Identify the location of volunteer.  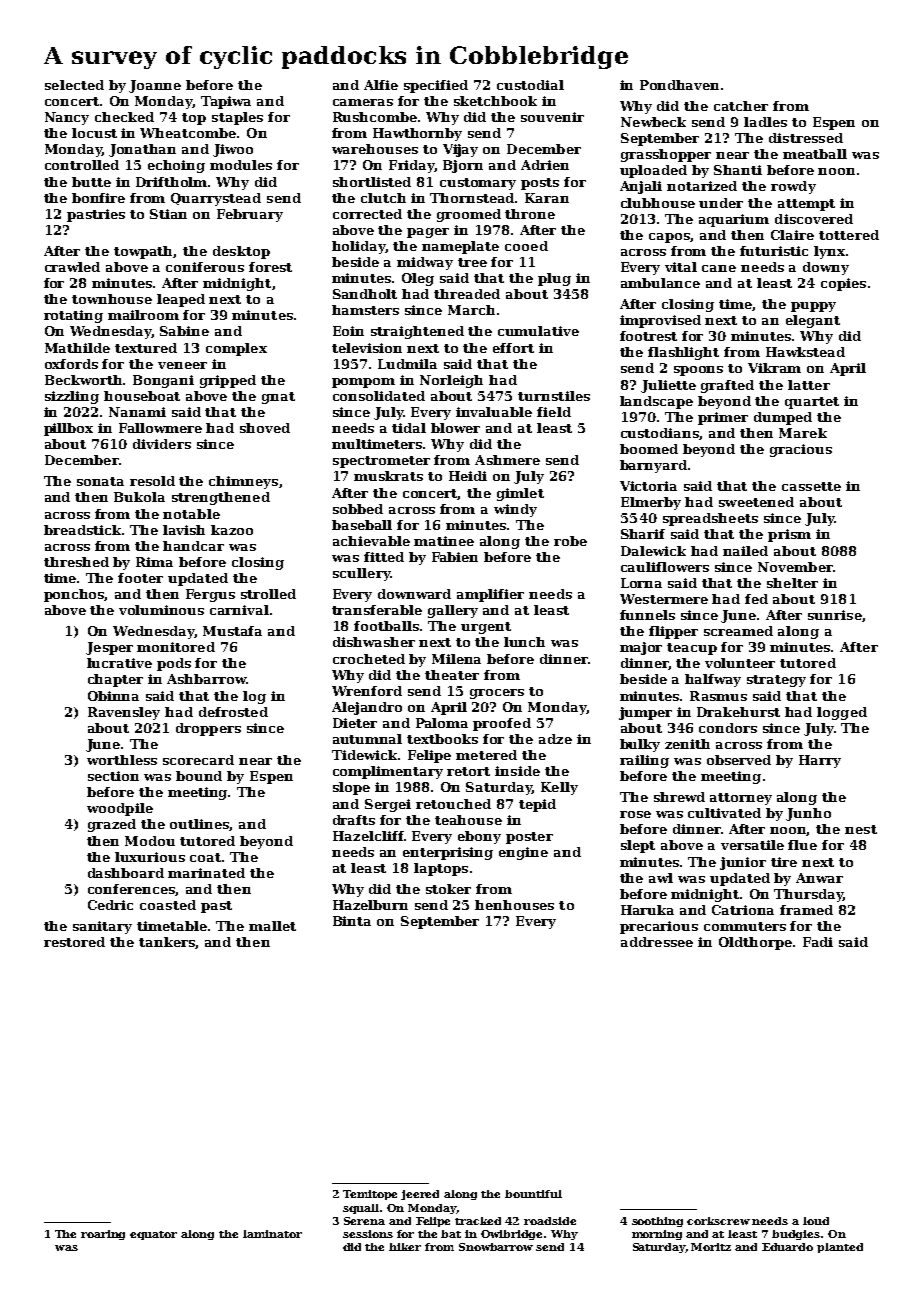
(740, 663).
